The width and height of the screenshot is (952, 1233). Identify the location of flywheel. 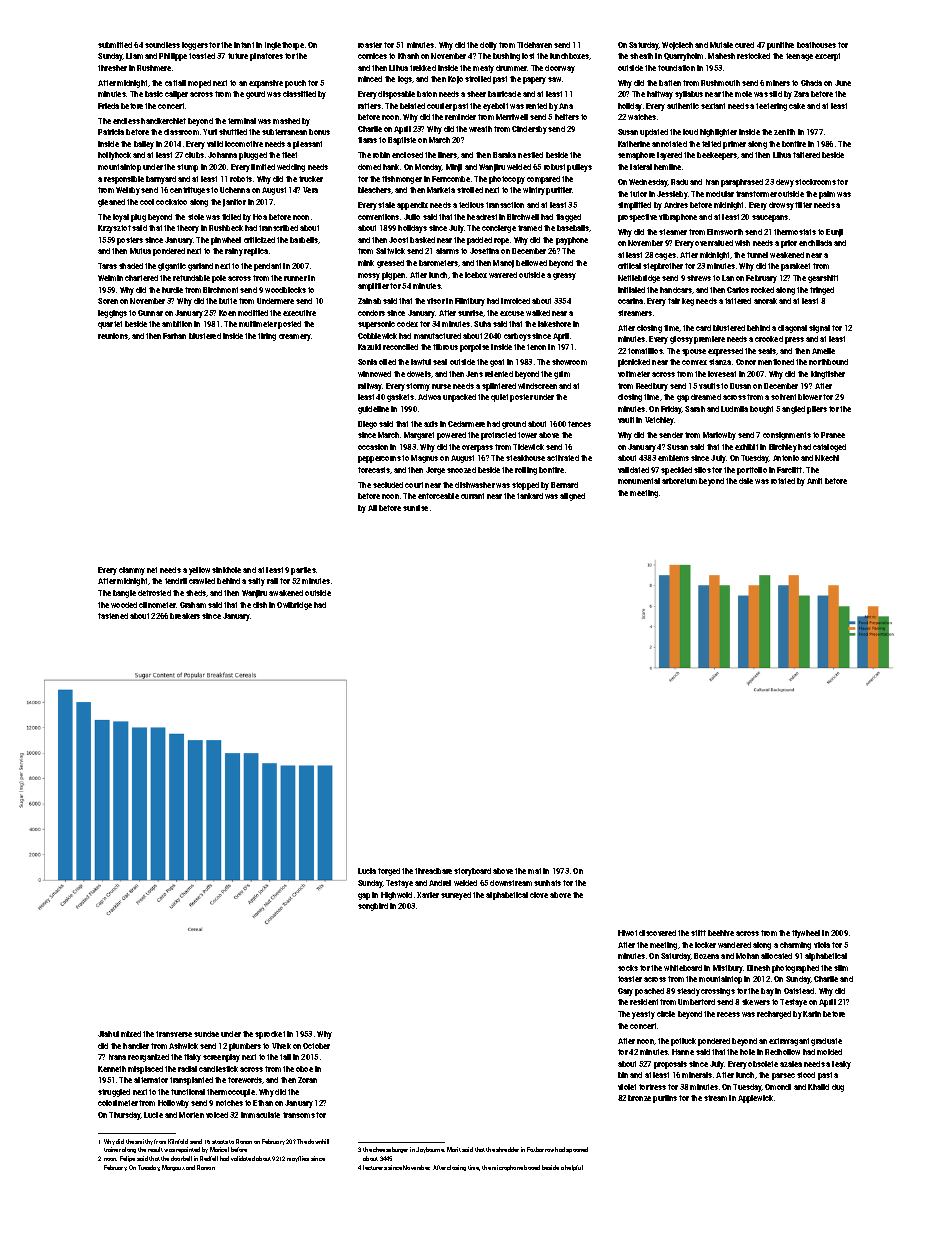
(806, 934).
